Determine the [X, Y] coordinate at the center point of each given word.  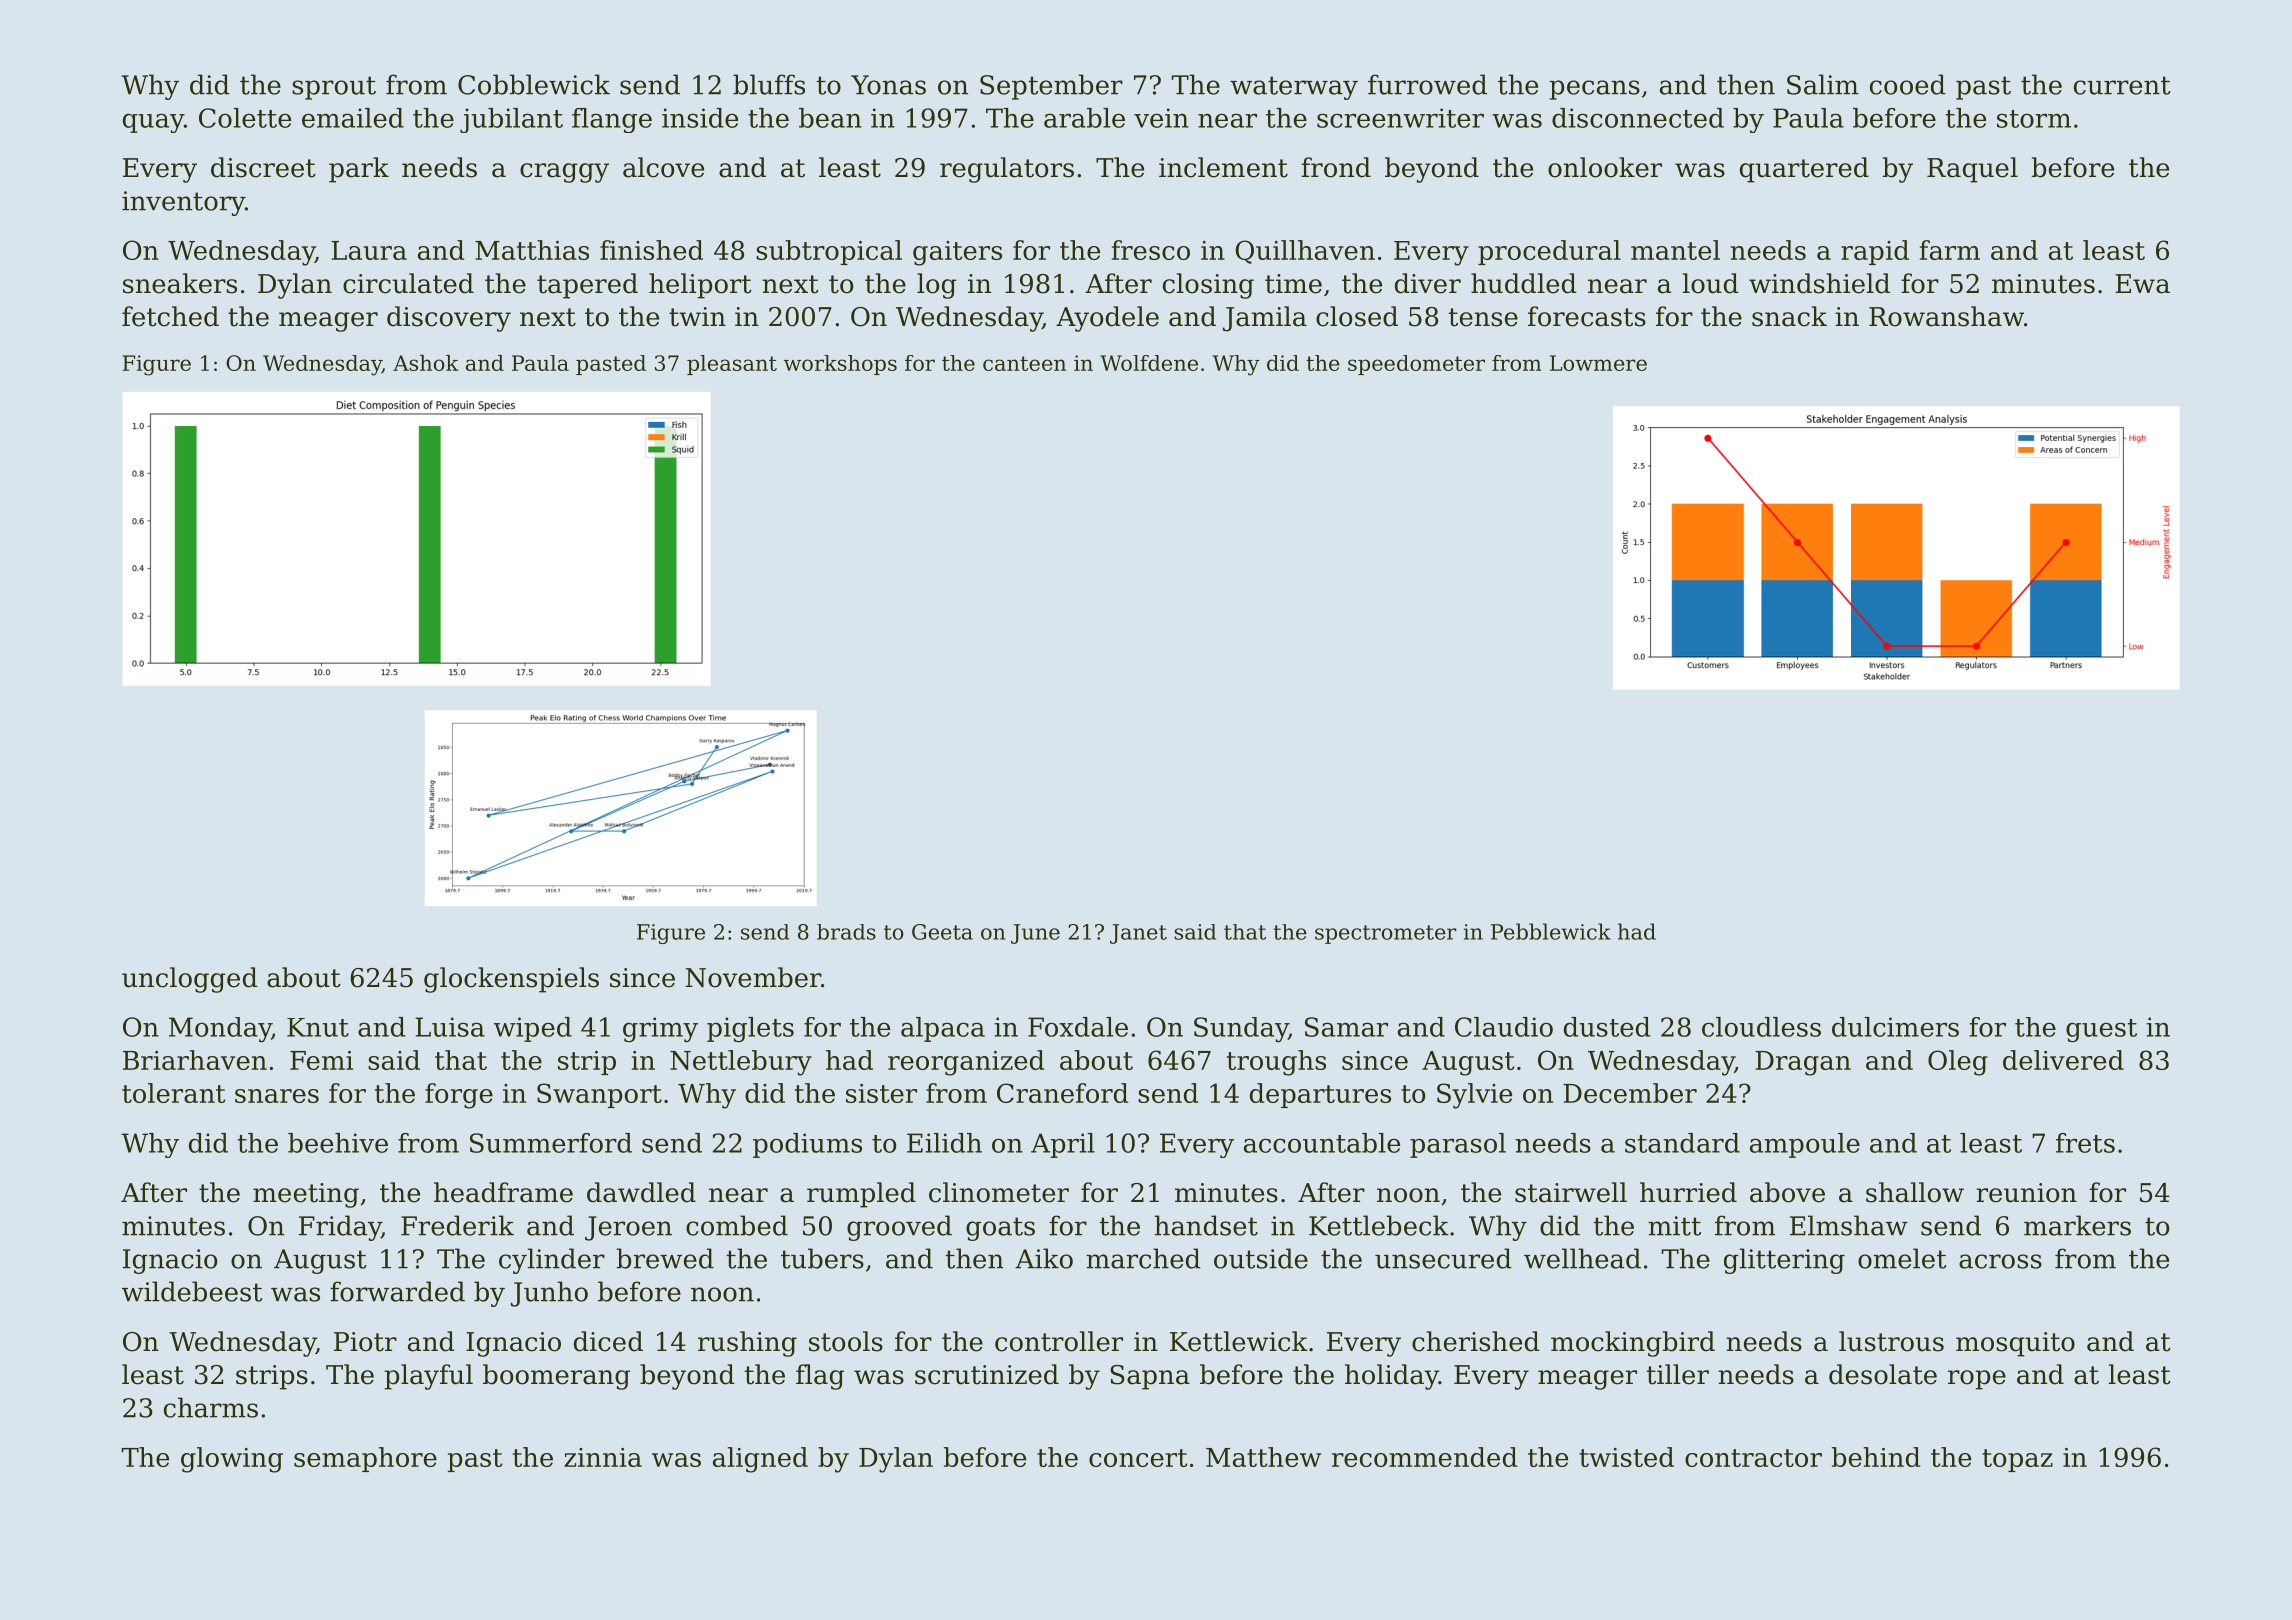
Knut [318, 1027]
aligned [760, 1460]
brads [846, 932]
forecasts [1587, 316]
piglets [750, 1029]
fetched [170, 316]
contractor [1753, 1458]
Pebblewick [1551, 931]
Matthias [532, 250]
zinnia [603, 1457]
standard [1682, 1143]
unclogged [190, 980]
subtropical [829, 252]
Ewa [2142, 284]
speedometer [1416, 365]
